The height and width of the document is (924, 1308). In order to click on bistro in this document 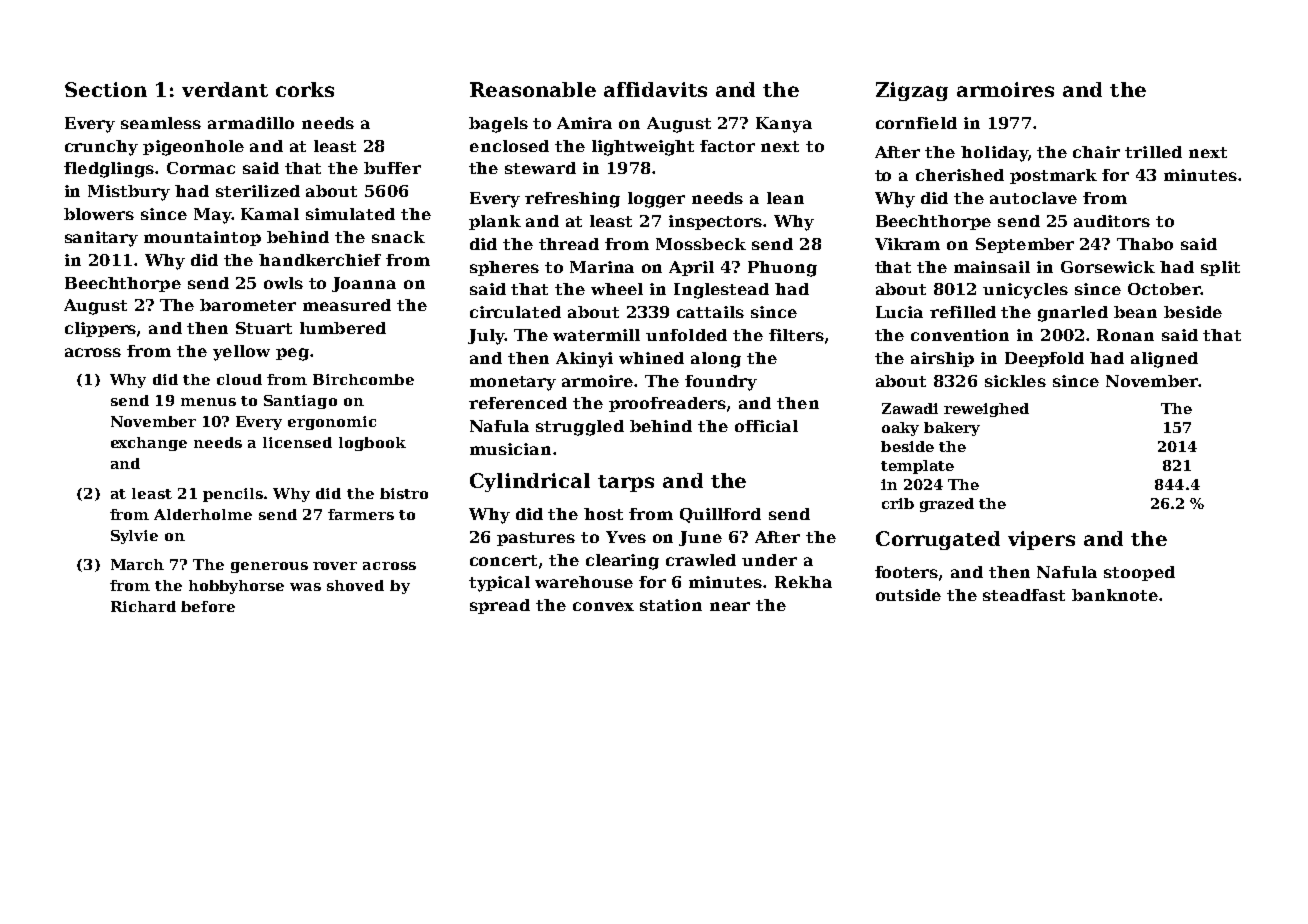, I will do `click(404, 493)`.
